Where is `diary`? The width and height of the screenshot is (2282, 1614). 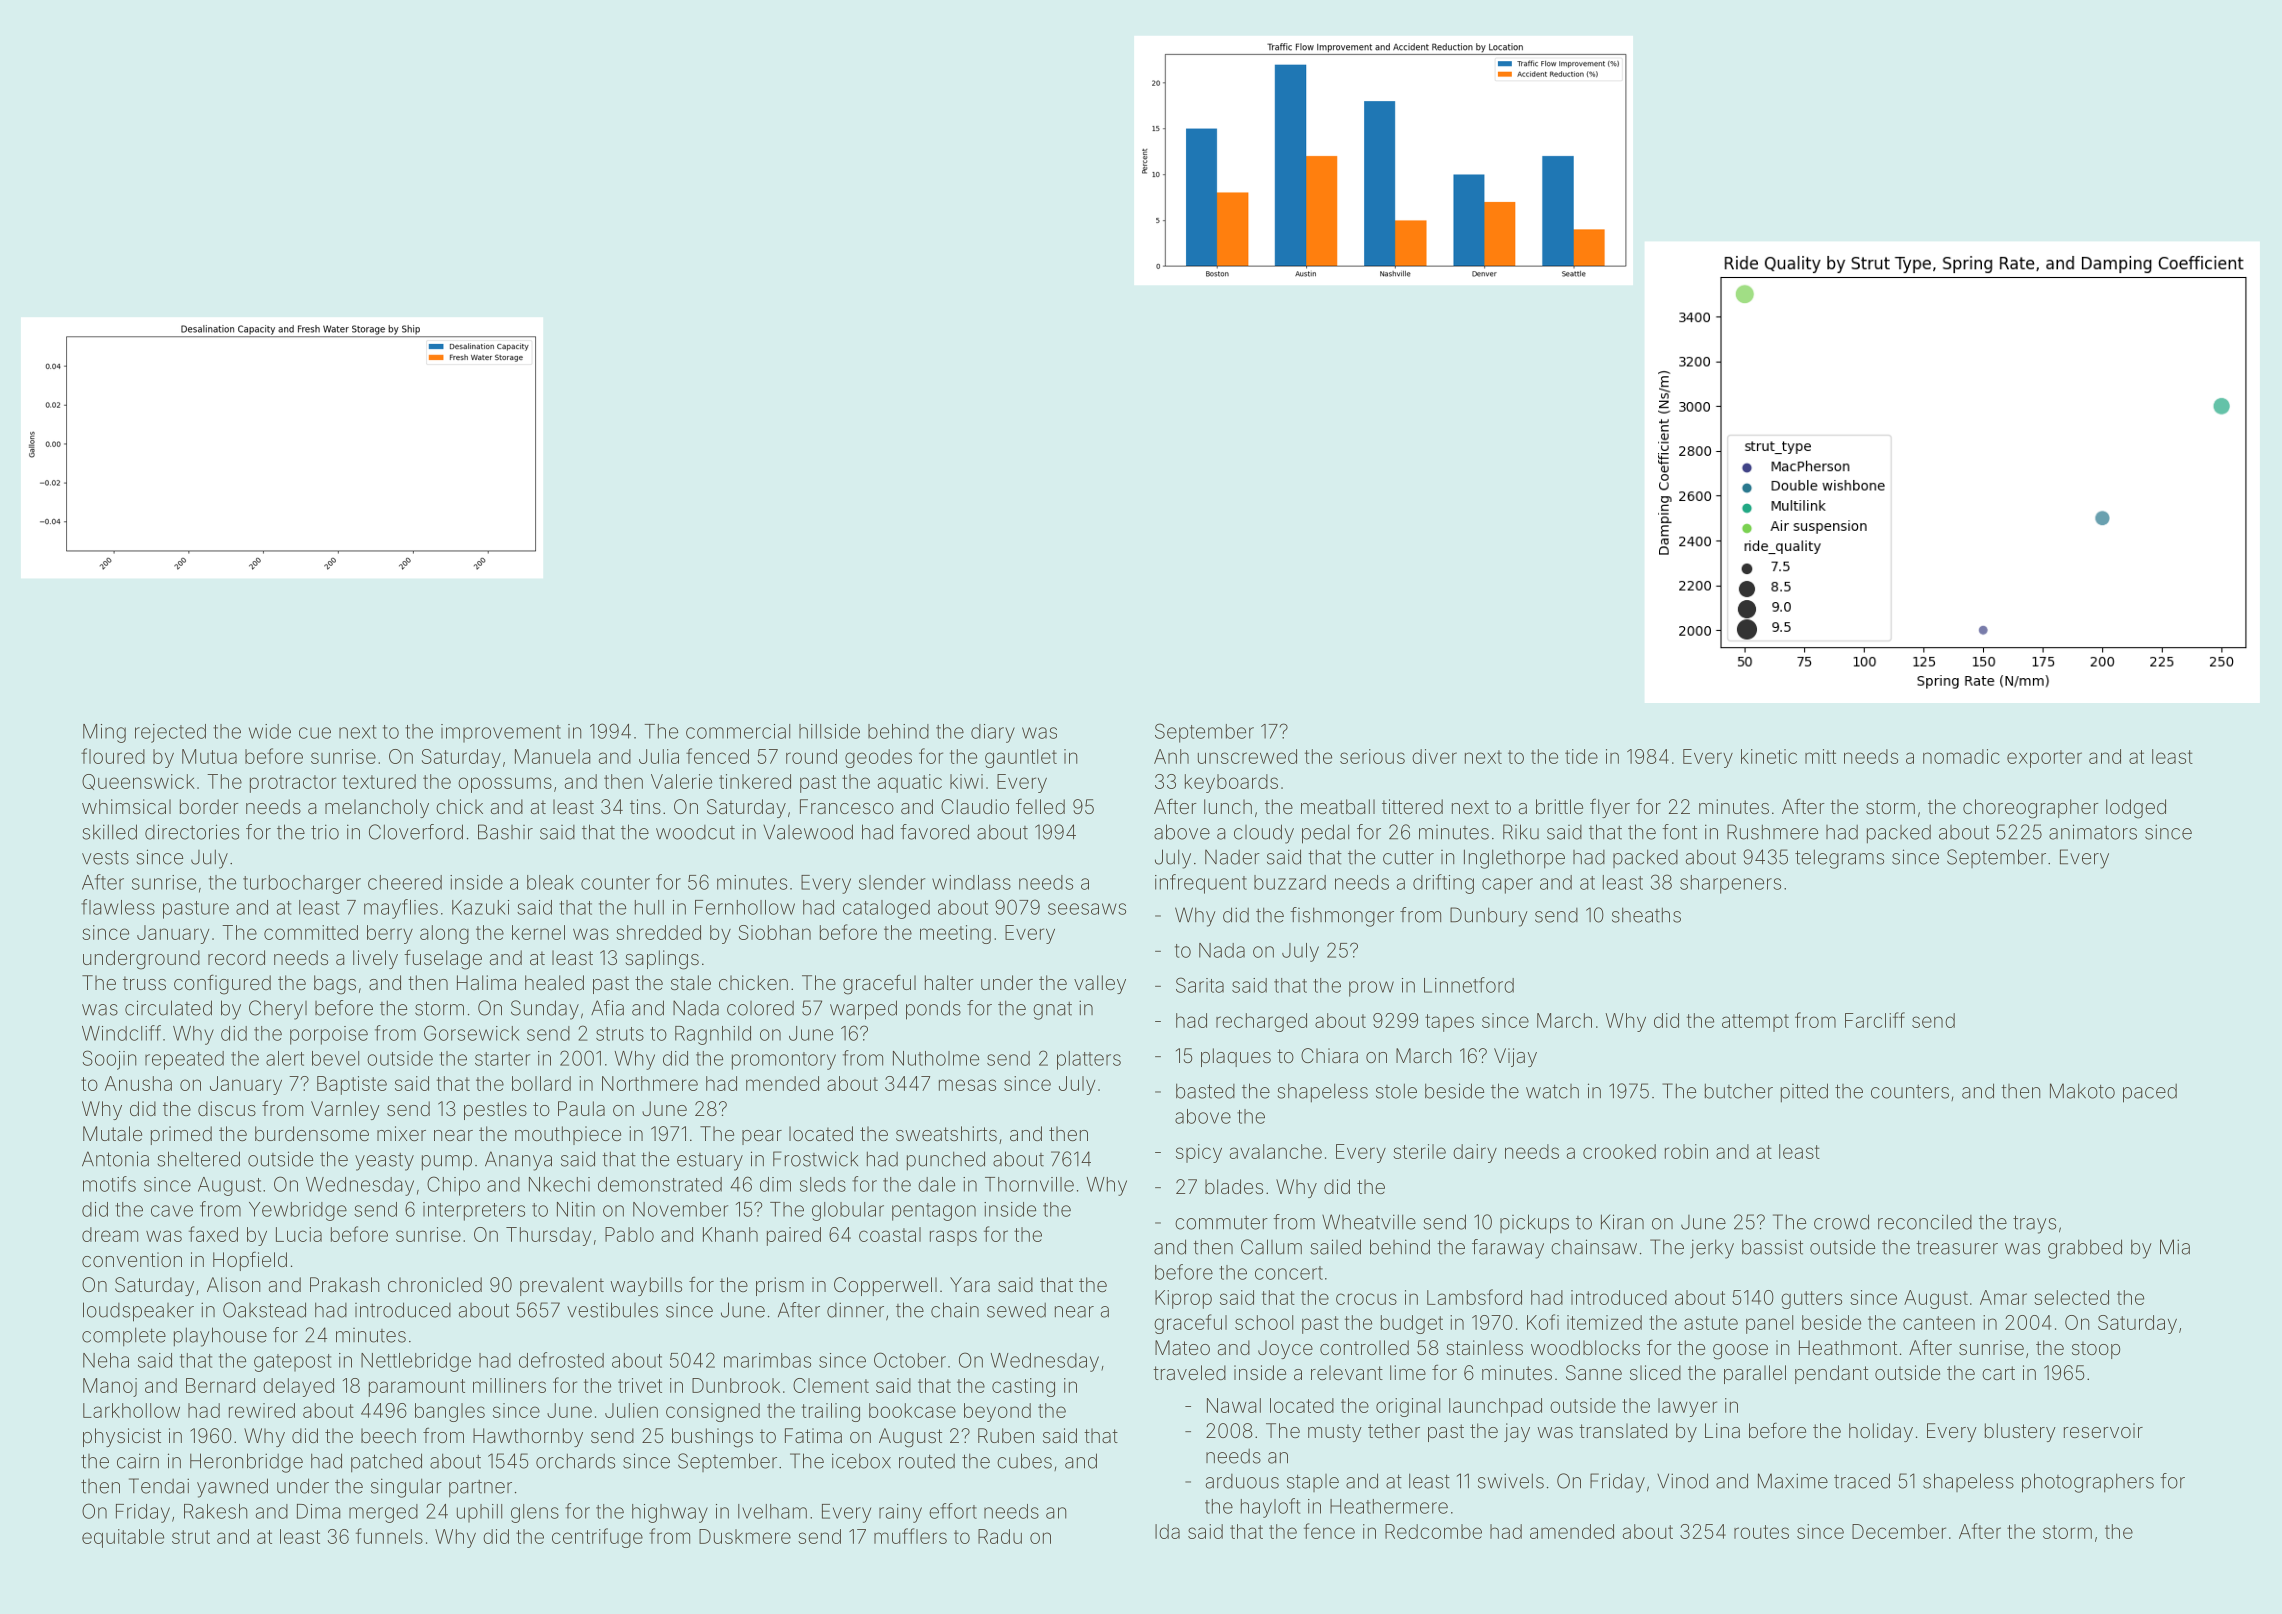
diary is located at coordinates (993, 733).
